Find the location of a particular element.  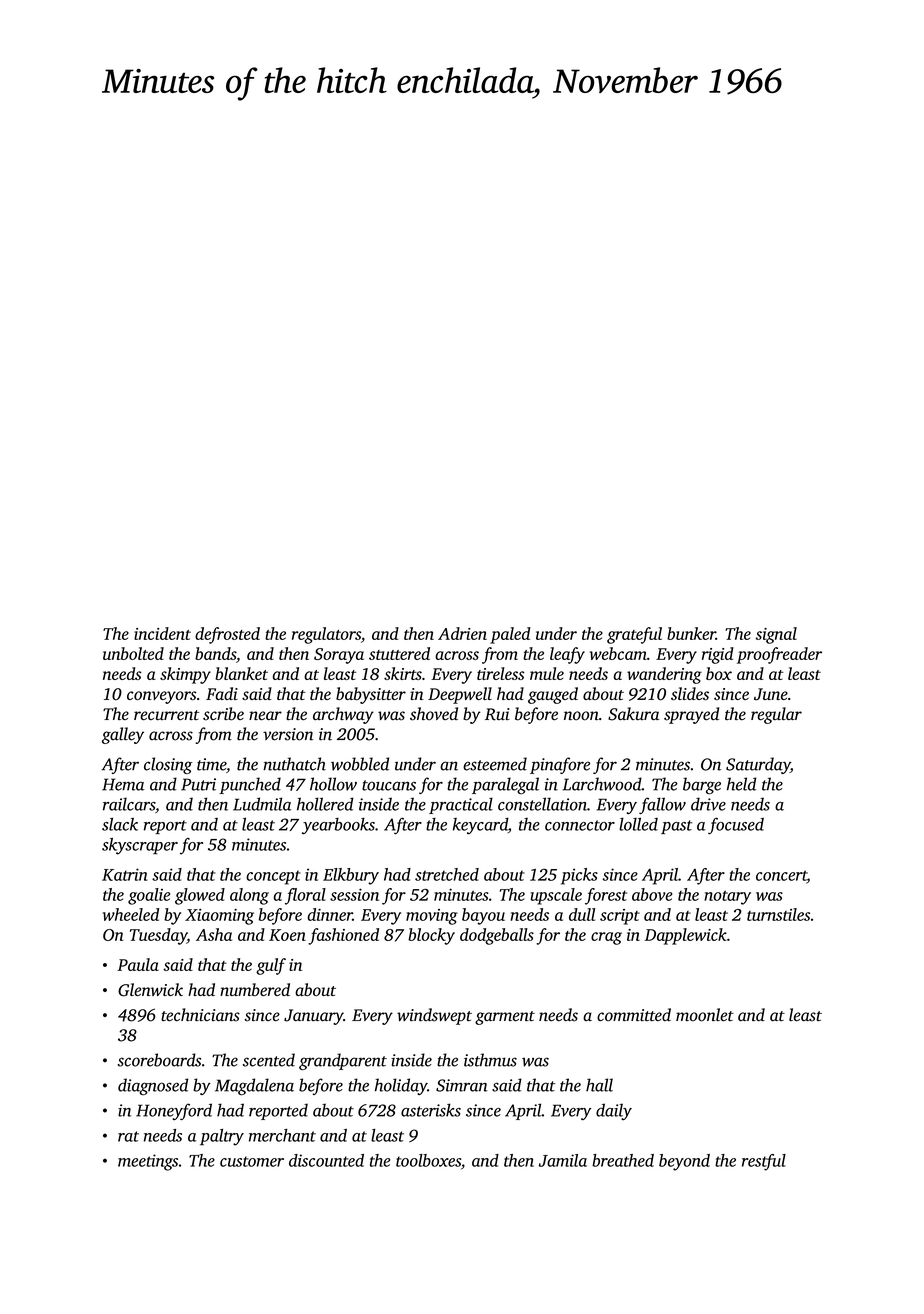

concert is located at coordinates (781, 876).
